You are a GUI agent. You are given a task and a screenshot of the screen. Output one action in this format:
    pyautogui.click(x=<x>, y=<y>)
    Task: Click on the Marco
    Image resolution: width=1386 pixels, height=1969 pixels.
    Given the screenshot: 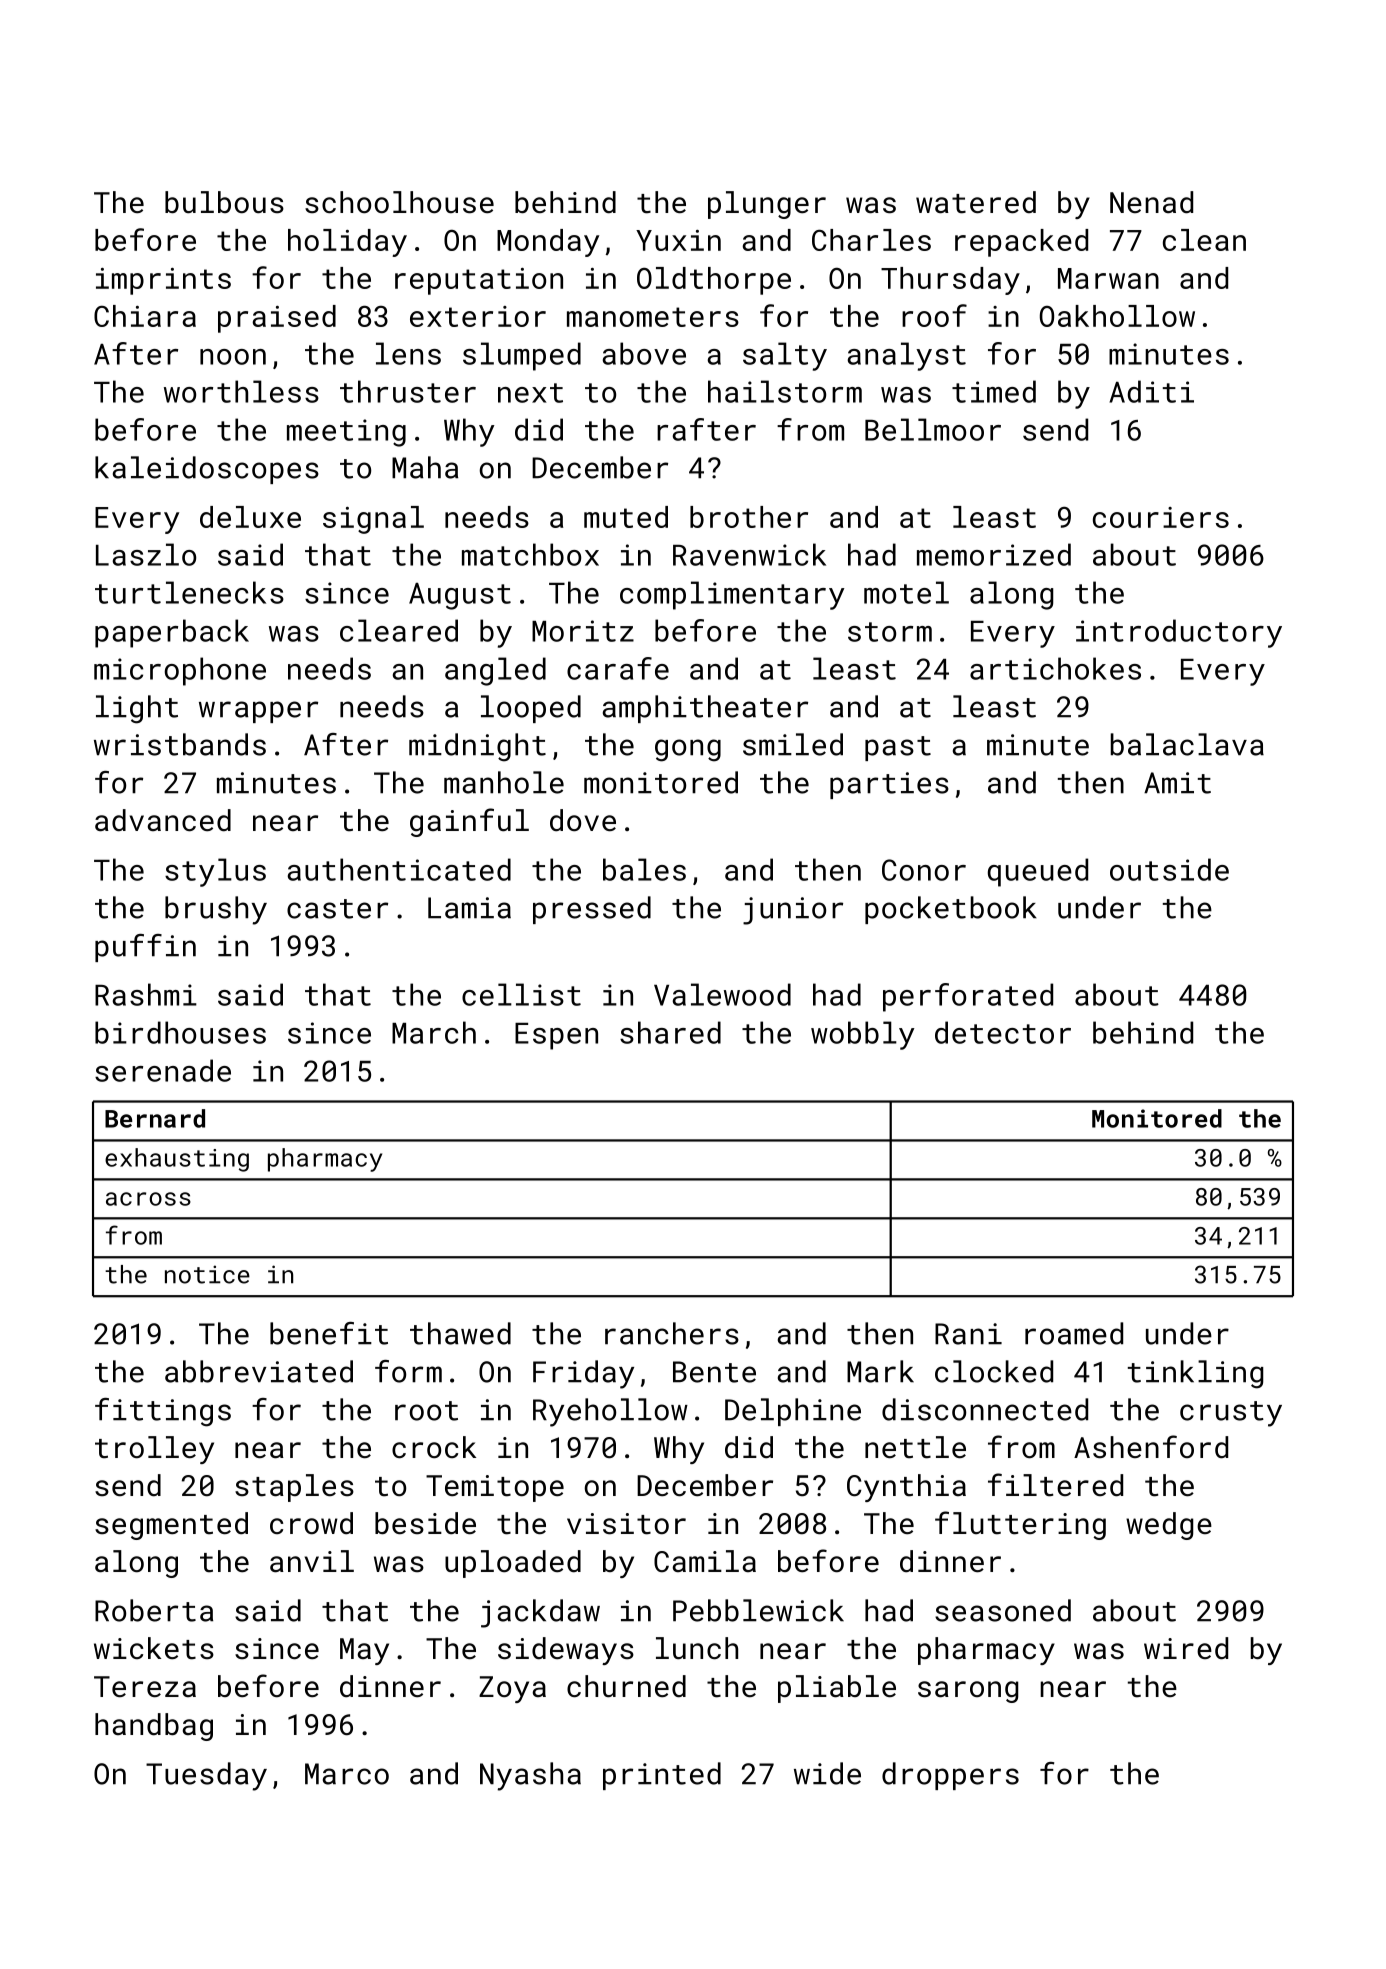 What is the action you would take?
    pyautogui.click(x=347, y=1774)
